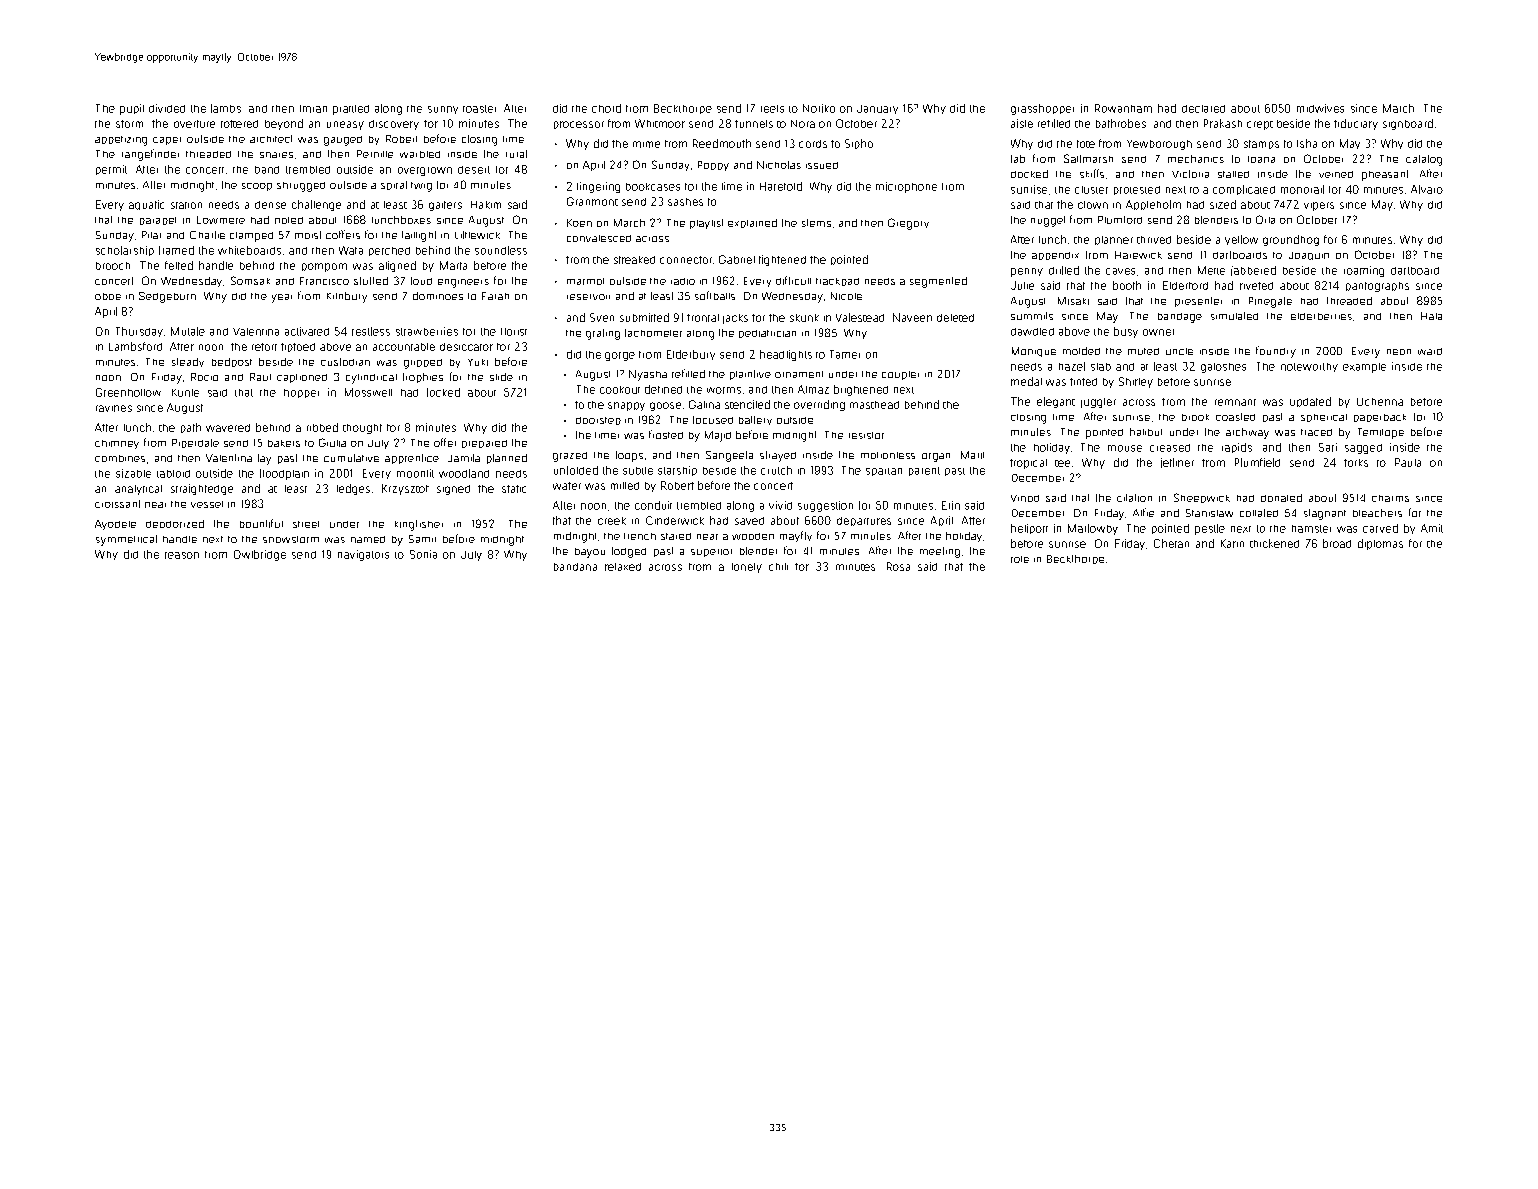  Describe the element at coordinates (264, 347) in the page. I see `retort` at that location.
